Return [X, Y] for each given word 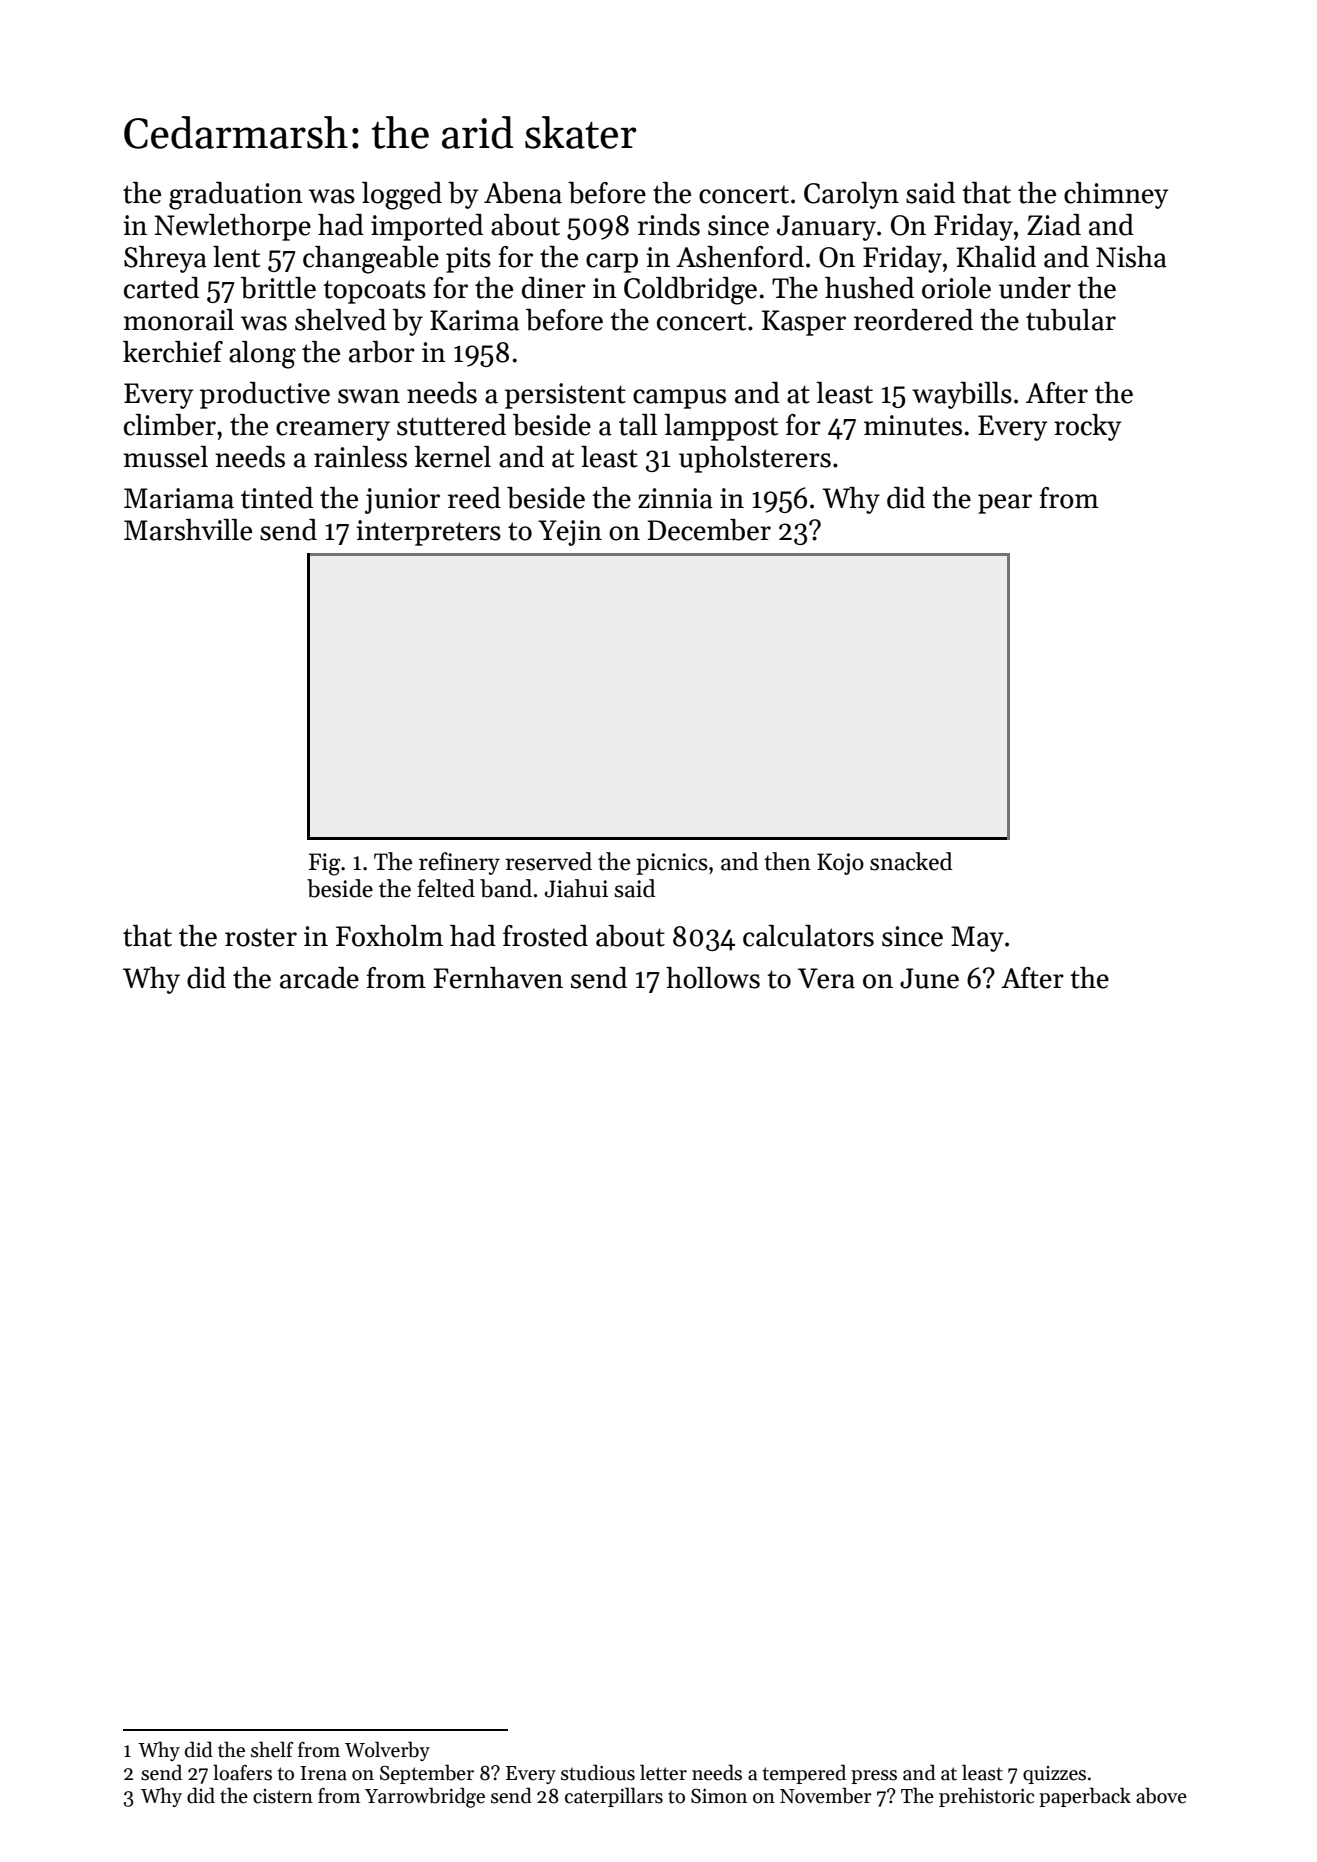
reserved [549, 861]
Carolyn [851, 195]
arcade [319, 978]
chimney [1116, 195]
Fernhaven [498, 978]
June [929, 978]
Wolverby [387, 1751]
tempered [804, 1774]
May [977, 939]
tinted [277, 498]
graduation [236, 196]
